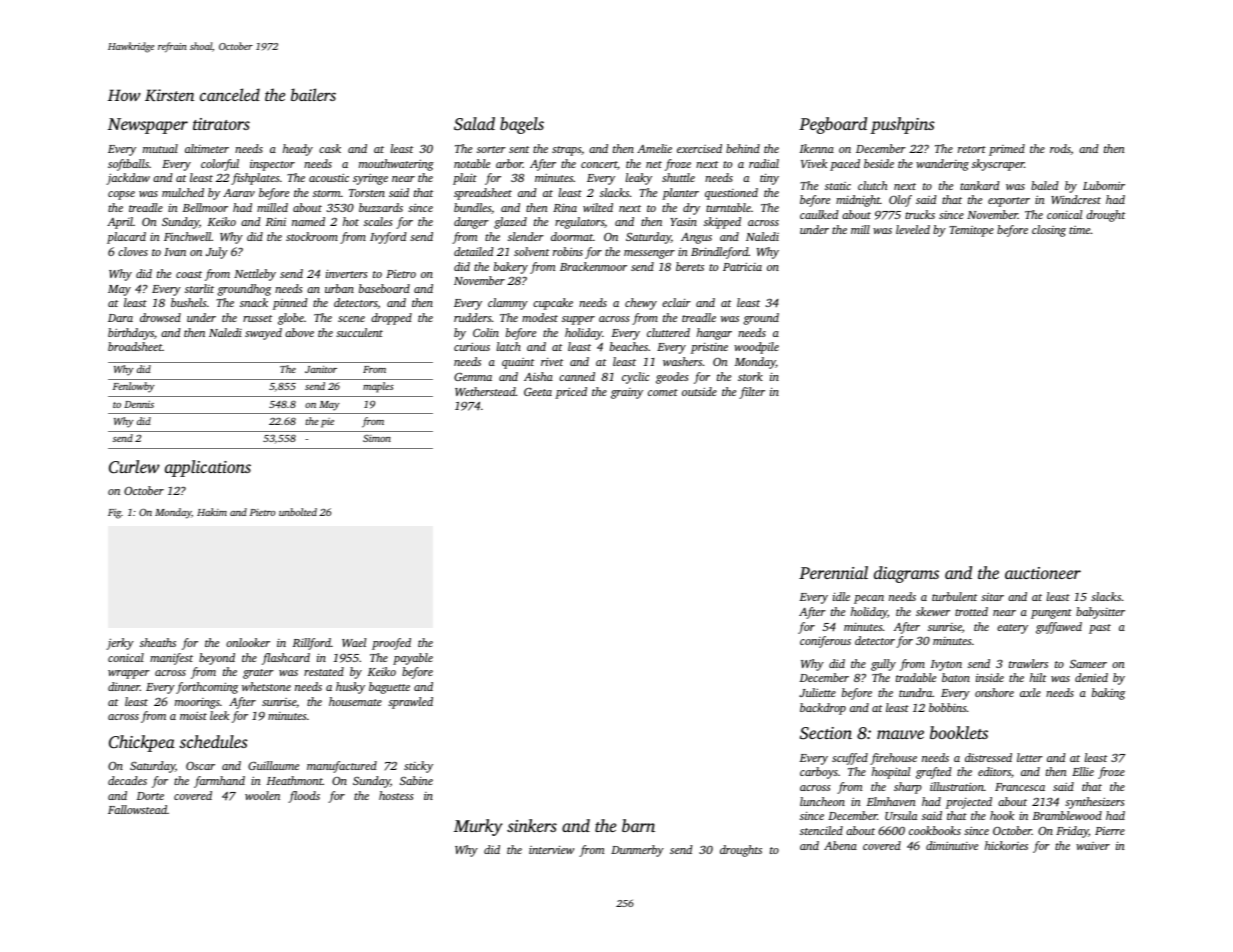 The image size is (1233, 952). Describe the element at coordinates (262, 795) in the screenshot. I see `woolen` at that location.
